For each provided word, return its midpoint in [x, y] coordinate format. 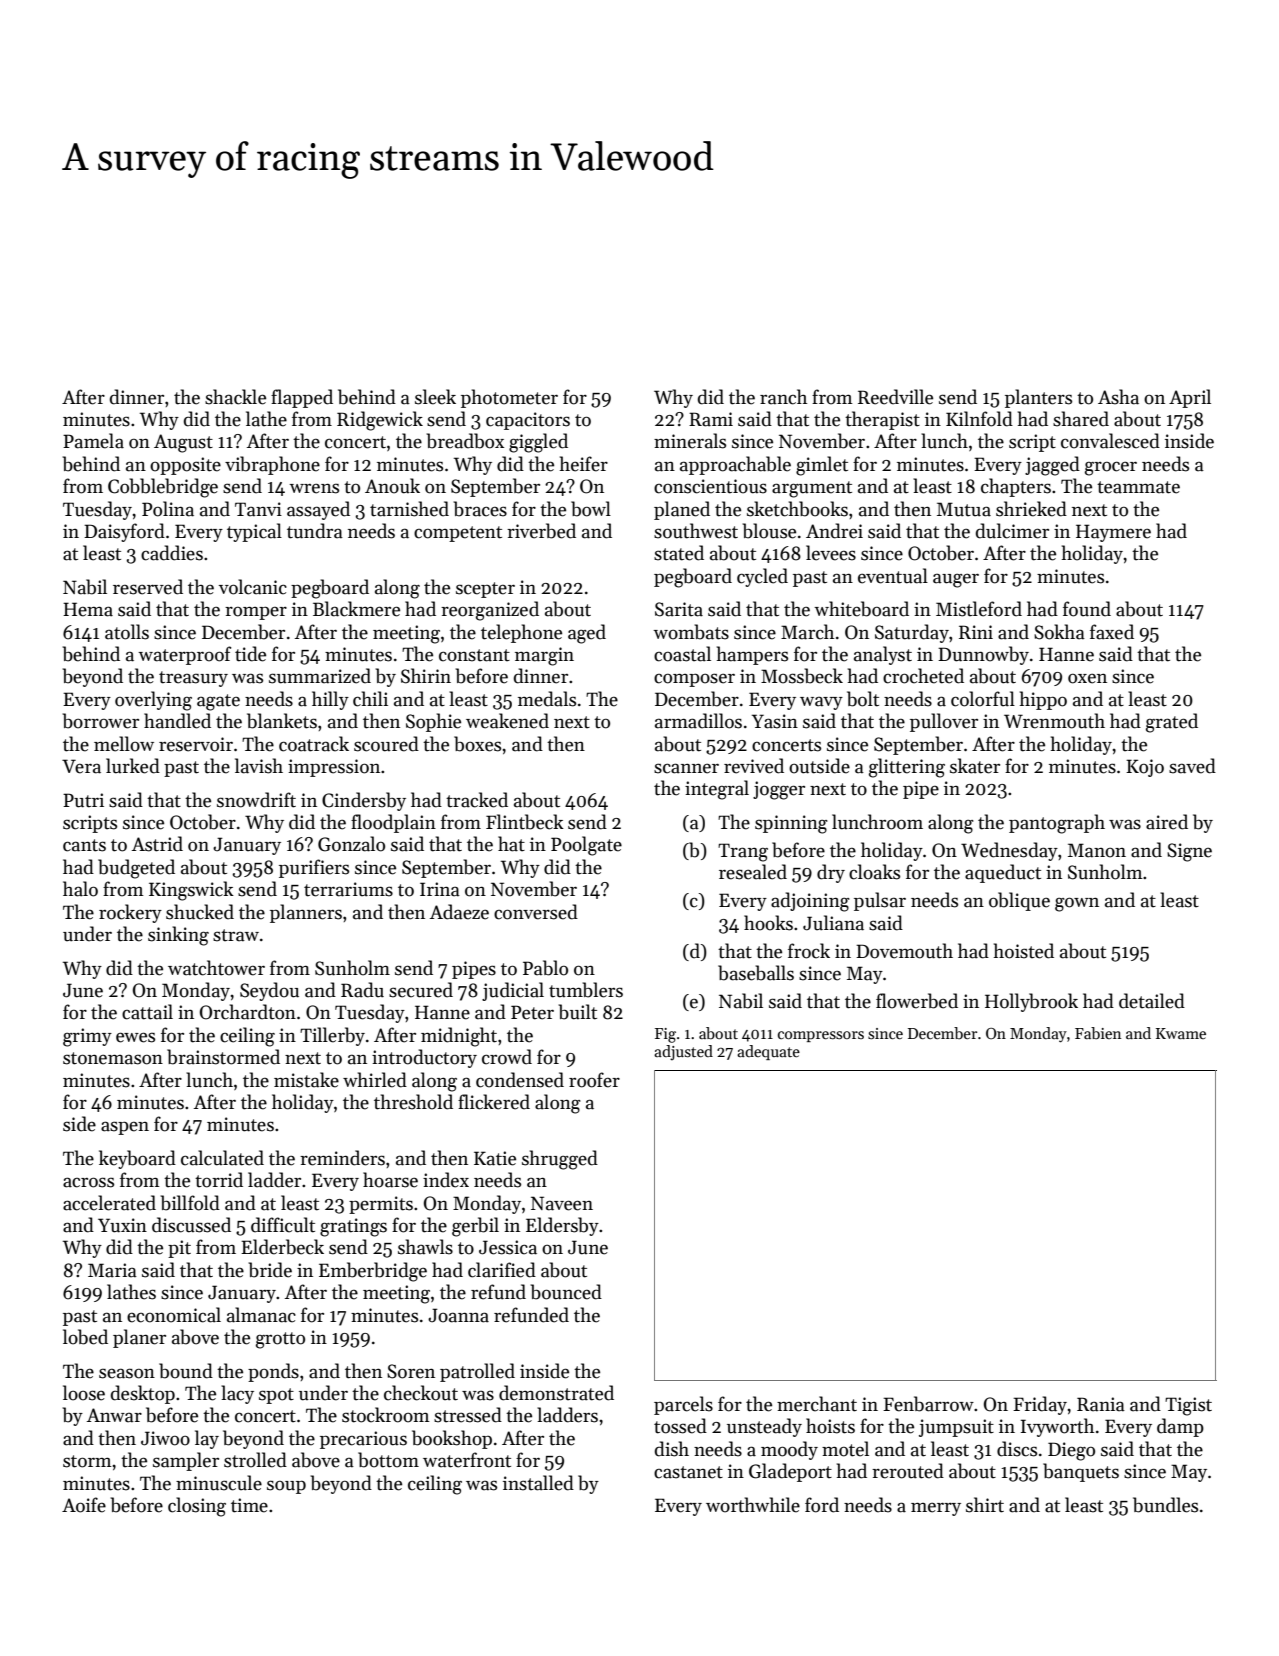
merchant [817, 1404]
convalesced [1110, 441]
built [578, 1012]
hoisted [1024, 951]
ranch [783, 397]
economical [174, 1315]
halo [80, 889]
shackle [235, 397]
